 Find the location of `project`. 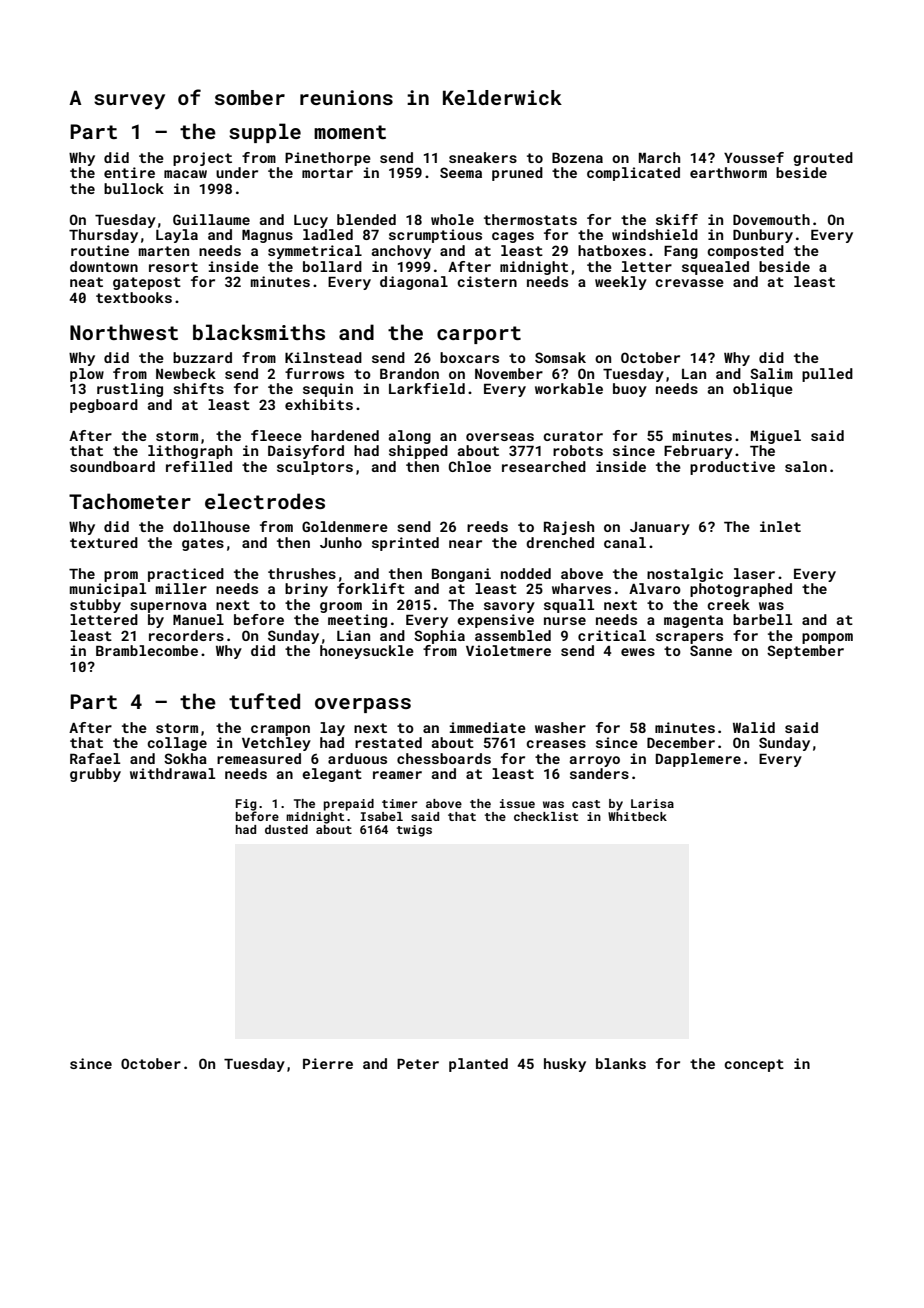

project is located at coordinates (202, 159).
